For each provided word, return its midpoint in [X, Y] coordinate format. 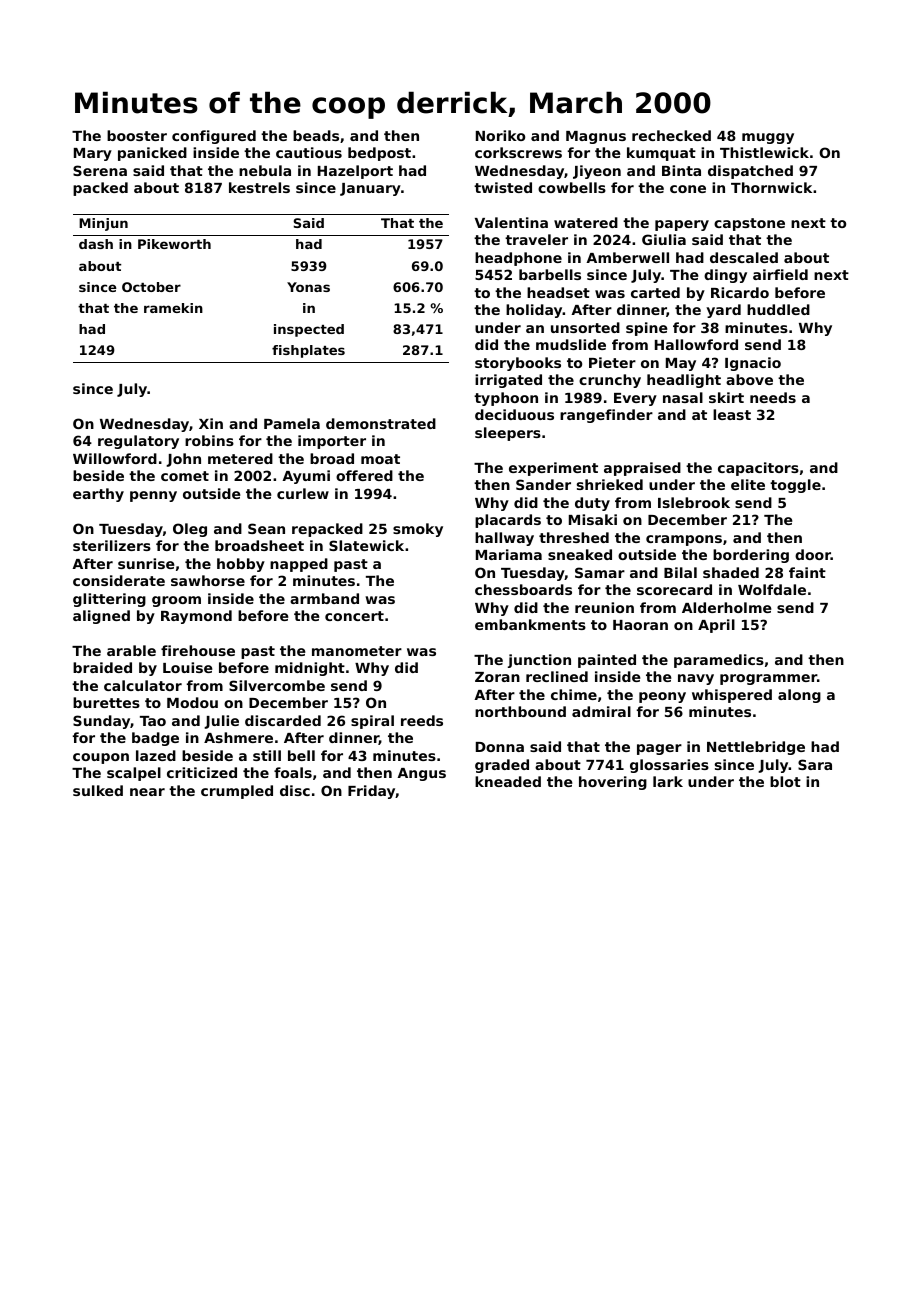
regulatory [138, 442]
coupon [101, 758]
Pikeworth [174, 244]
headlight [684, 381]
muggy [768, 138]
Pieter [612, 362]
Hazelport [355, 172]
